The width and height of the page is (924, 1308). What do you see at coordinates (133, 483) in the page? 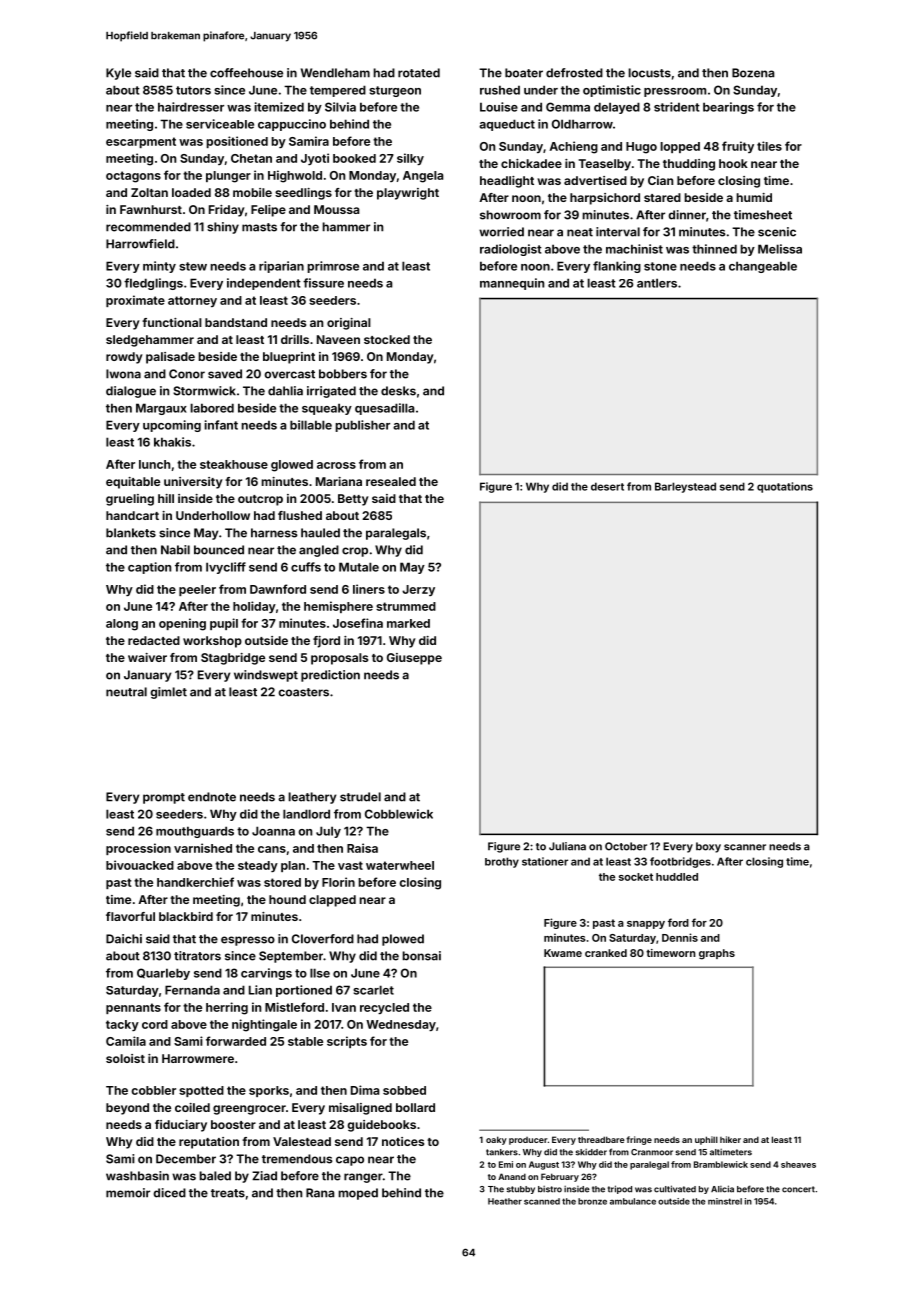
I see `equitable` at bounding box center [133, 483].
